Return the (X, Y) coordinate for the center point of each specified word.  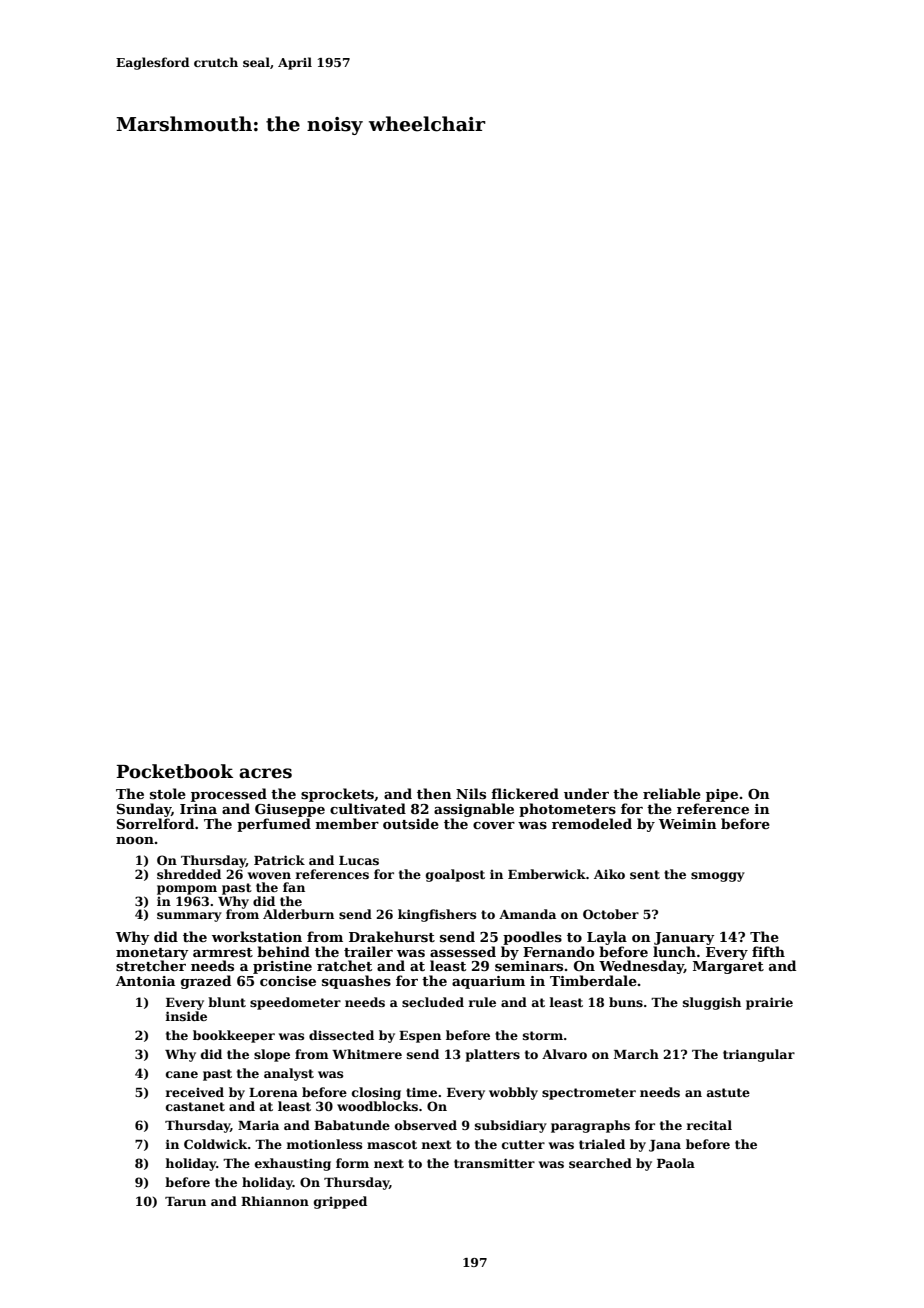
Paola (676, 1163)
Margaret (728, 967)
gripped (340, 1202)
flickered (525, 793)
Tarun (185, 1201)
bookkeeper (234, 1036)
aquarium (488, 982)
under (586, 793)
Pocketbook (174, 771)
